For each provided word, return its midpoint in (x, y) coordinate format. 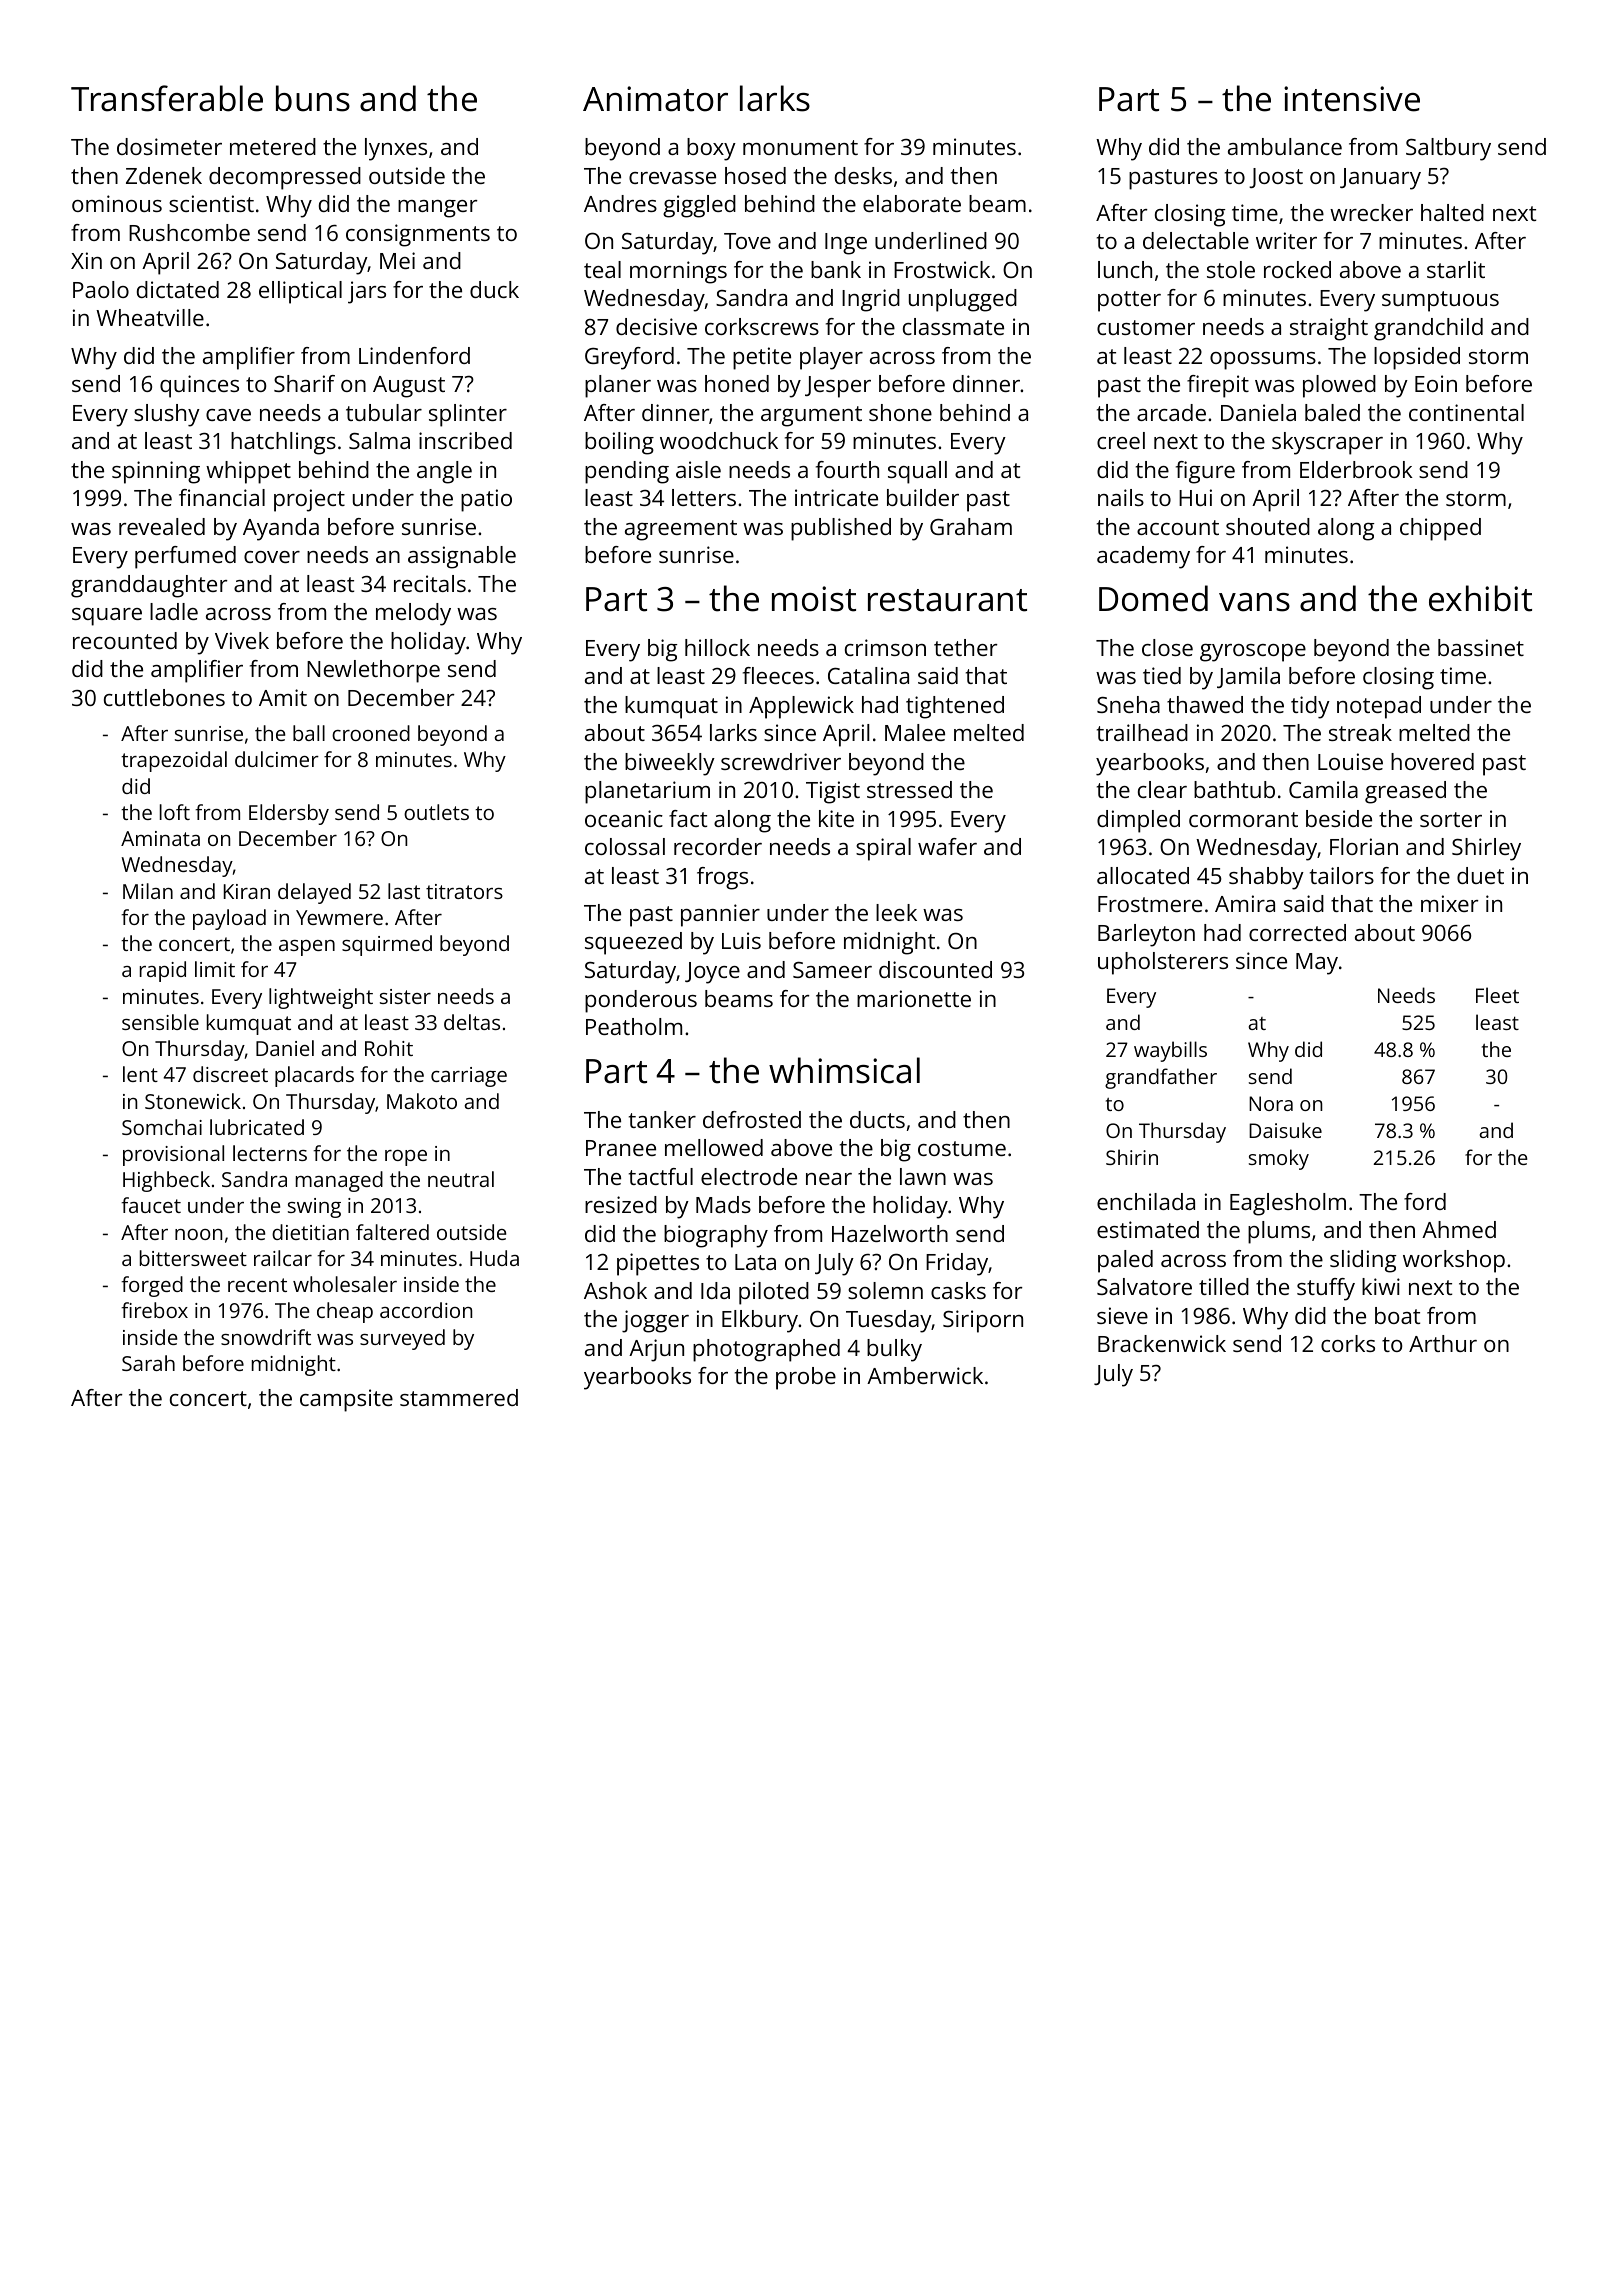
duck (494, 289)
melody (413, 614)
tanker (662, 1119)
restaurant (947, 600)
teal (602, 269)
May (1317, 964)
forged (152, 1286)
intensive (1352, 99)
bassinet (1481, 647)
